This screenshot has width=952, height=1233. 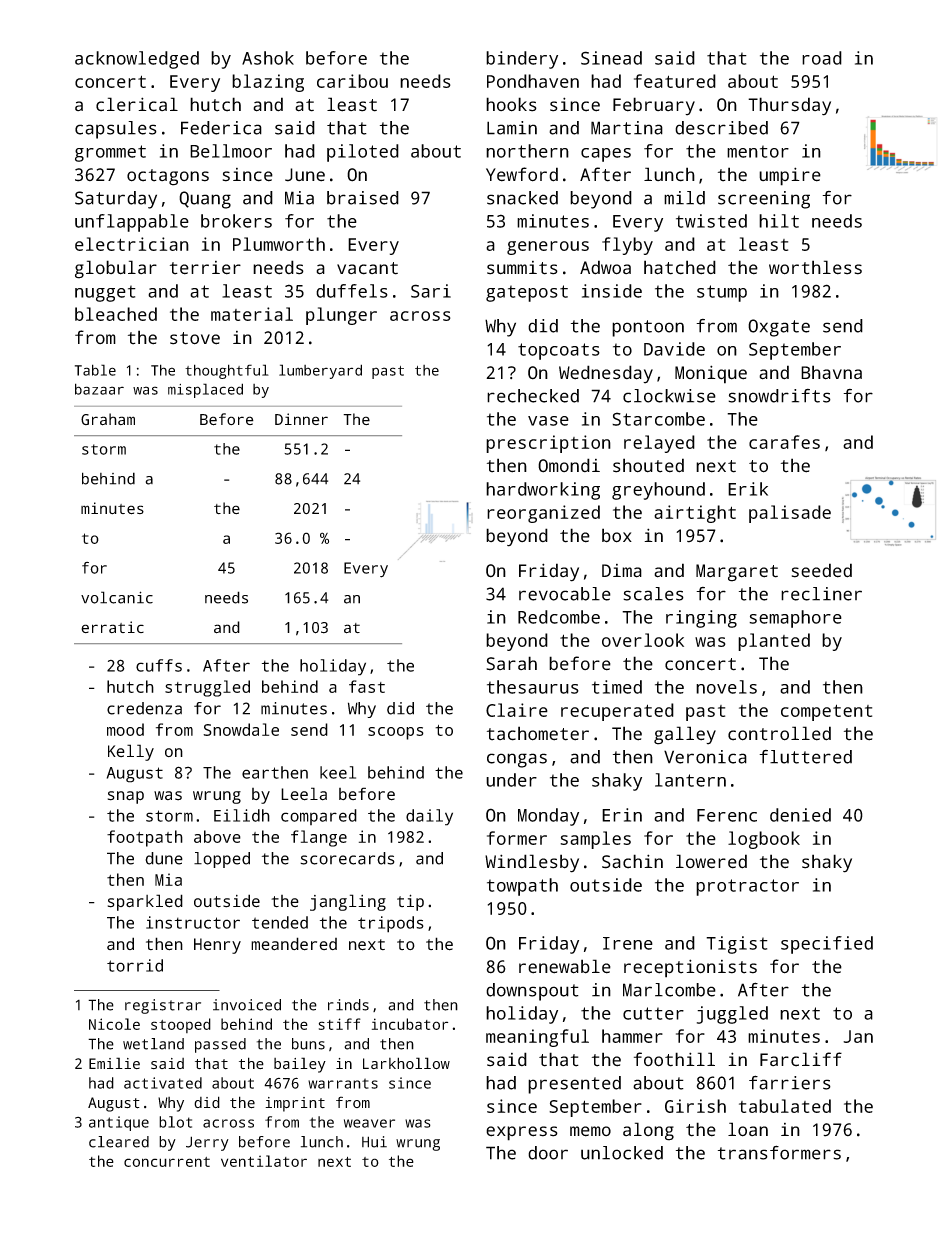 I want to click on volcanic, so click(x=117, y=597).
